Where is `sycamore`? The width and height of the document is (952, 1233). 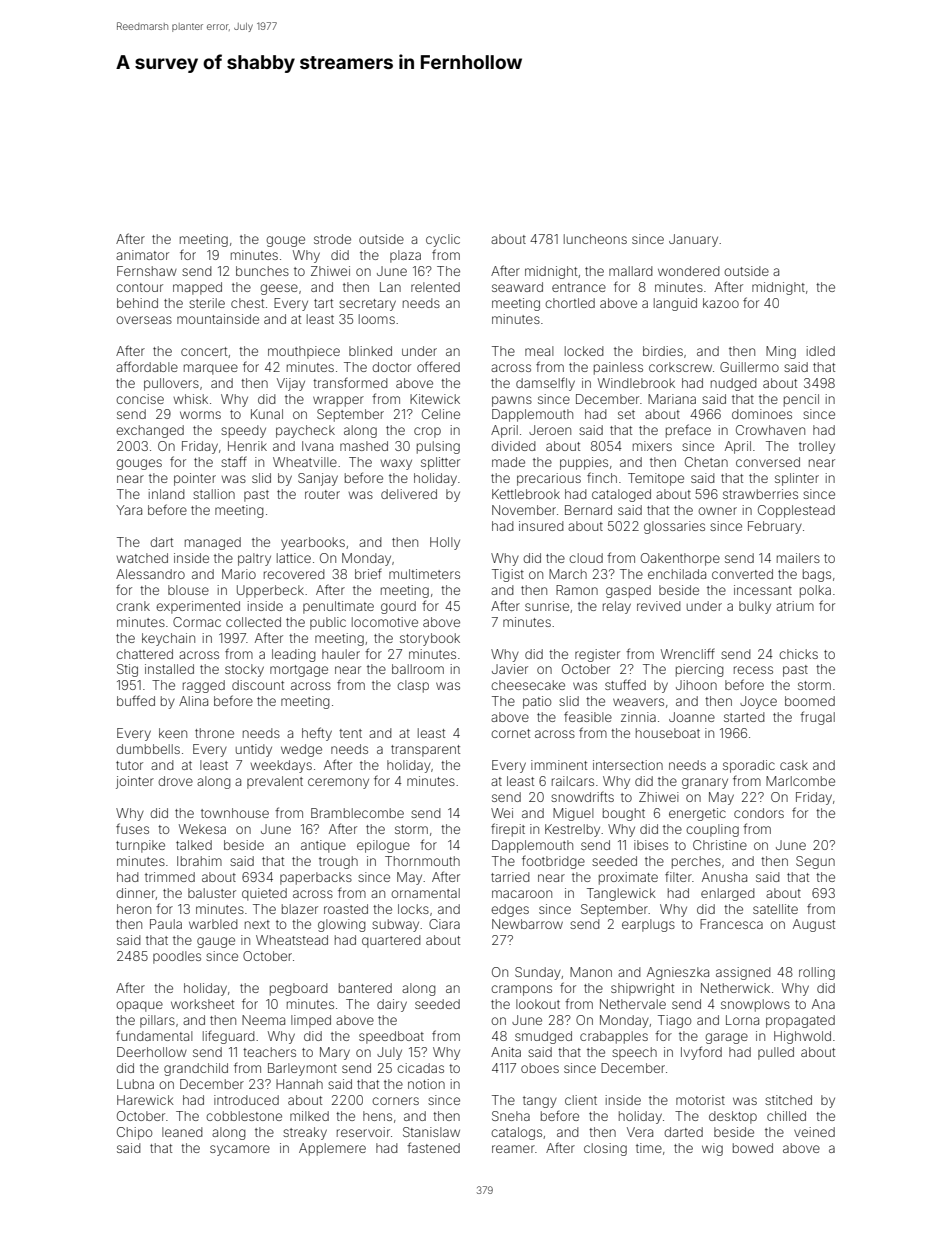 sycamore is located at coordinates (240, 1150).
